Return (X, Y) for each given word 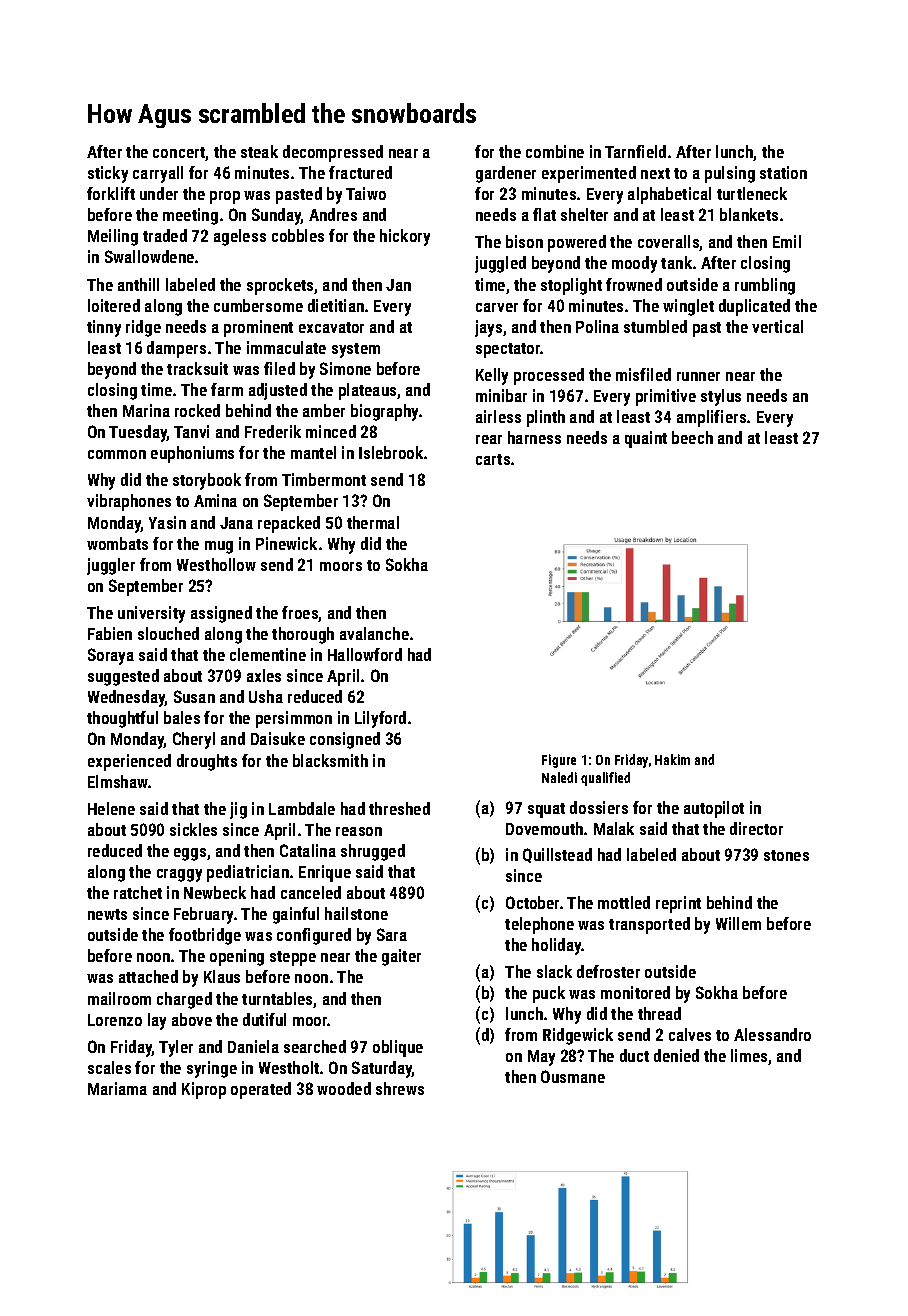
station (783, 172)
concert (179, 154)
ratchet (138, 892)
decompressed (333, 153)
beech (692, 437)
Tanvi (191, 431)
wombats (117, 543)
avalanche (374, 633)
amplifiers (711, 418)
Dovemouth (544, 828)
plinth (546, 418)
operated (261, 1090)
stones (786, 855)
